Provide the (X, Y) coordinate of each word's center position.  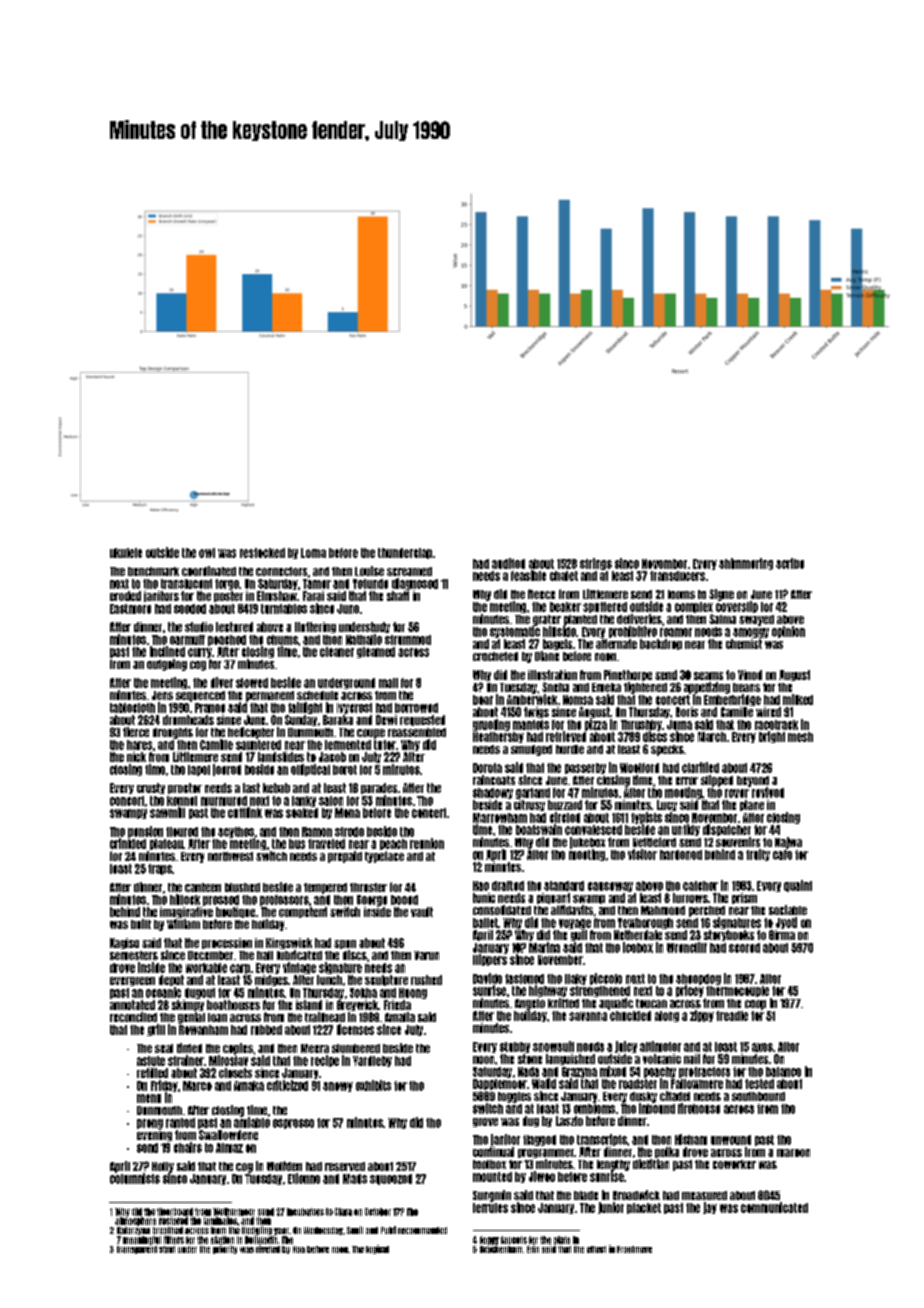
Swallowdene (228, 1135)
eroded (125, 596)
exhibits (373, 1085)
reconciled (133, 1017)
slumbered (356, 1048)
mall (388, 683)
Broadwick (636, 1195)
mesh (800, 737)
